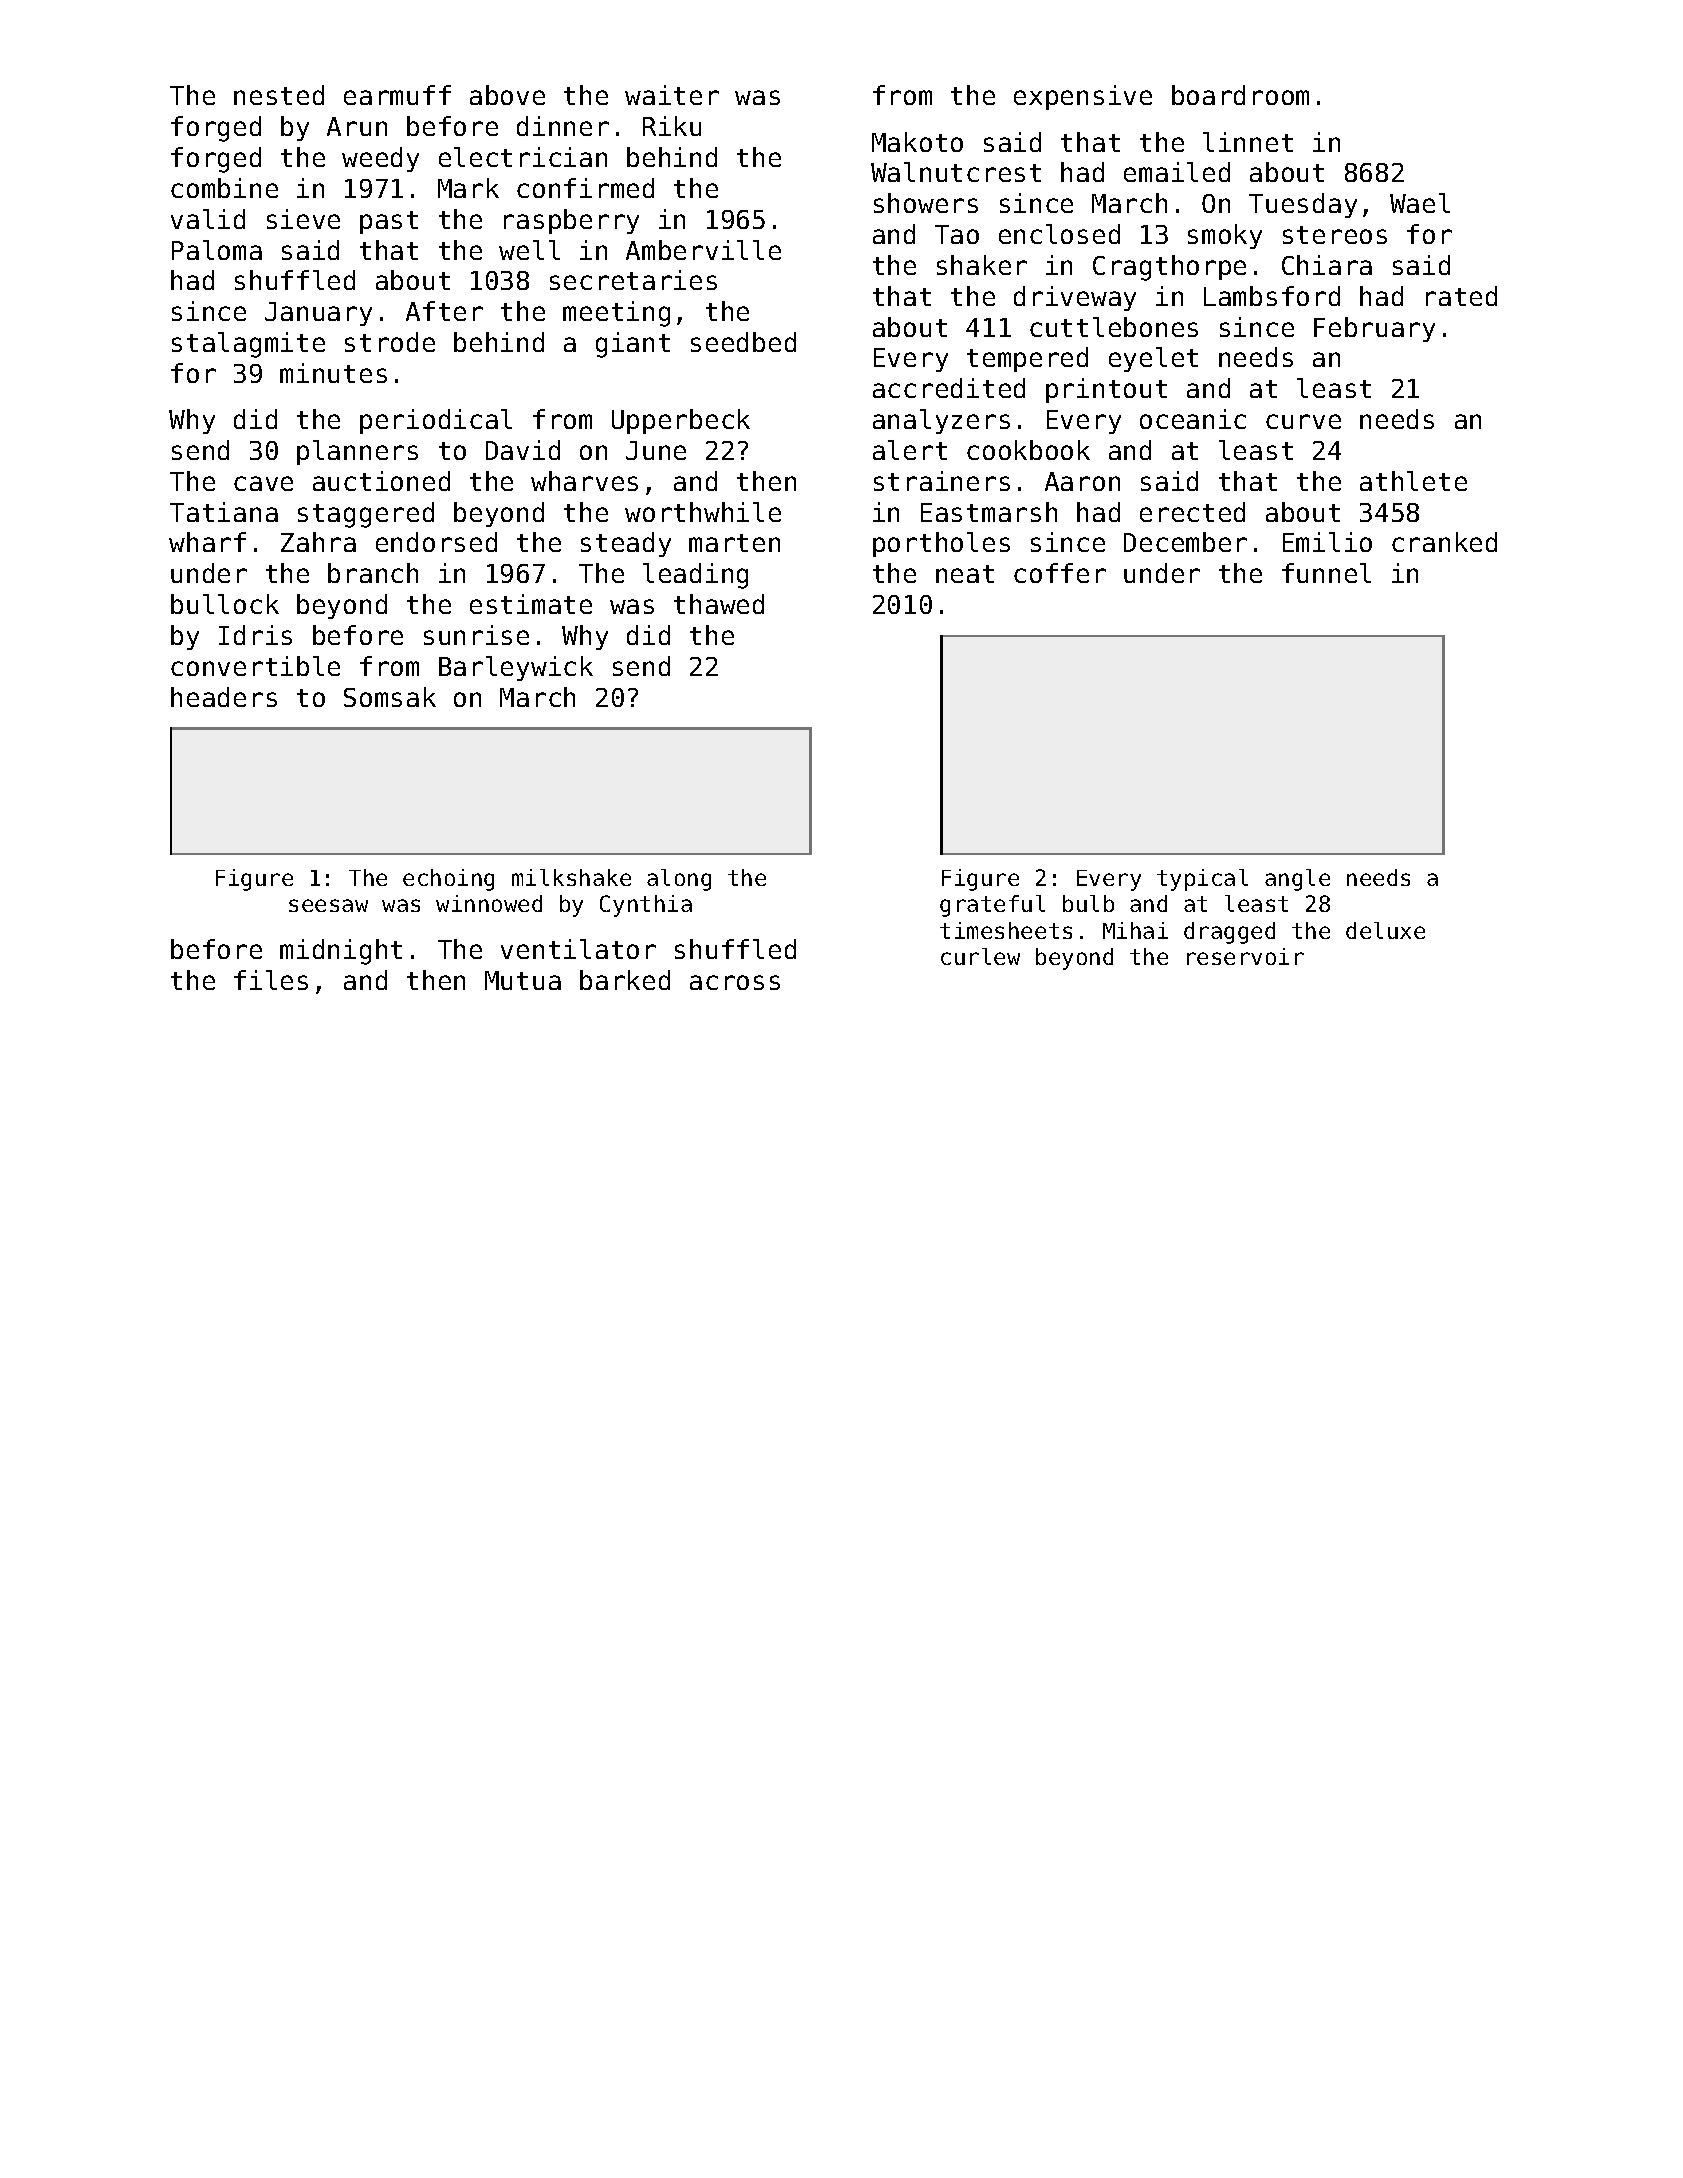 The image size is (1683, 2178). I want to click on athlete, so click(1413, 481).
